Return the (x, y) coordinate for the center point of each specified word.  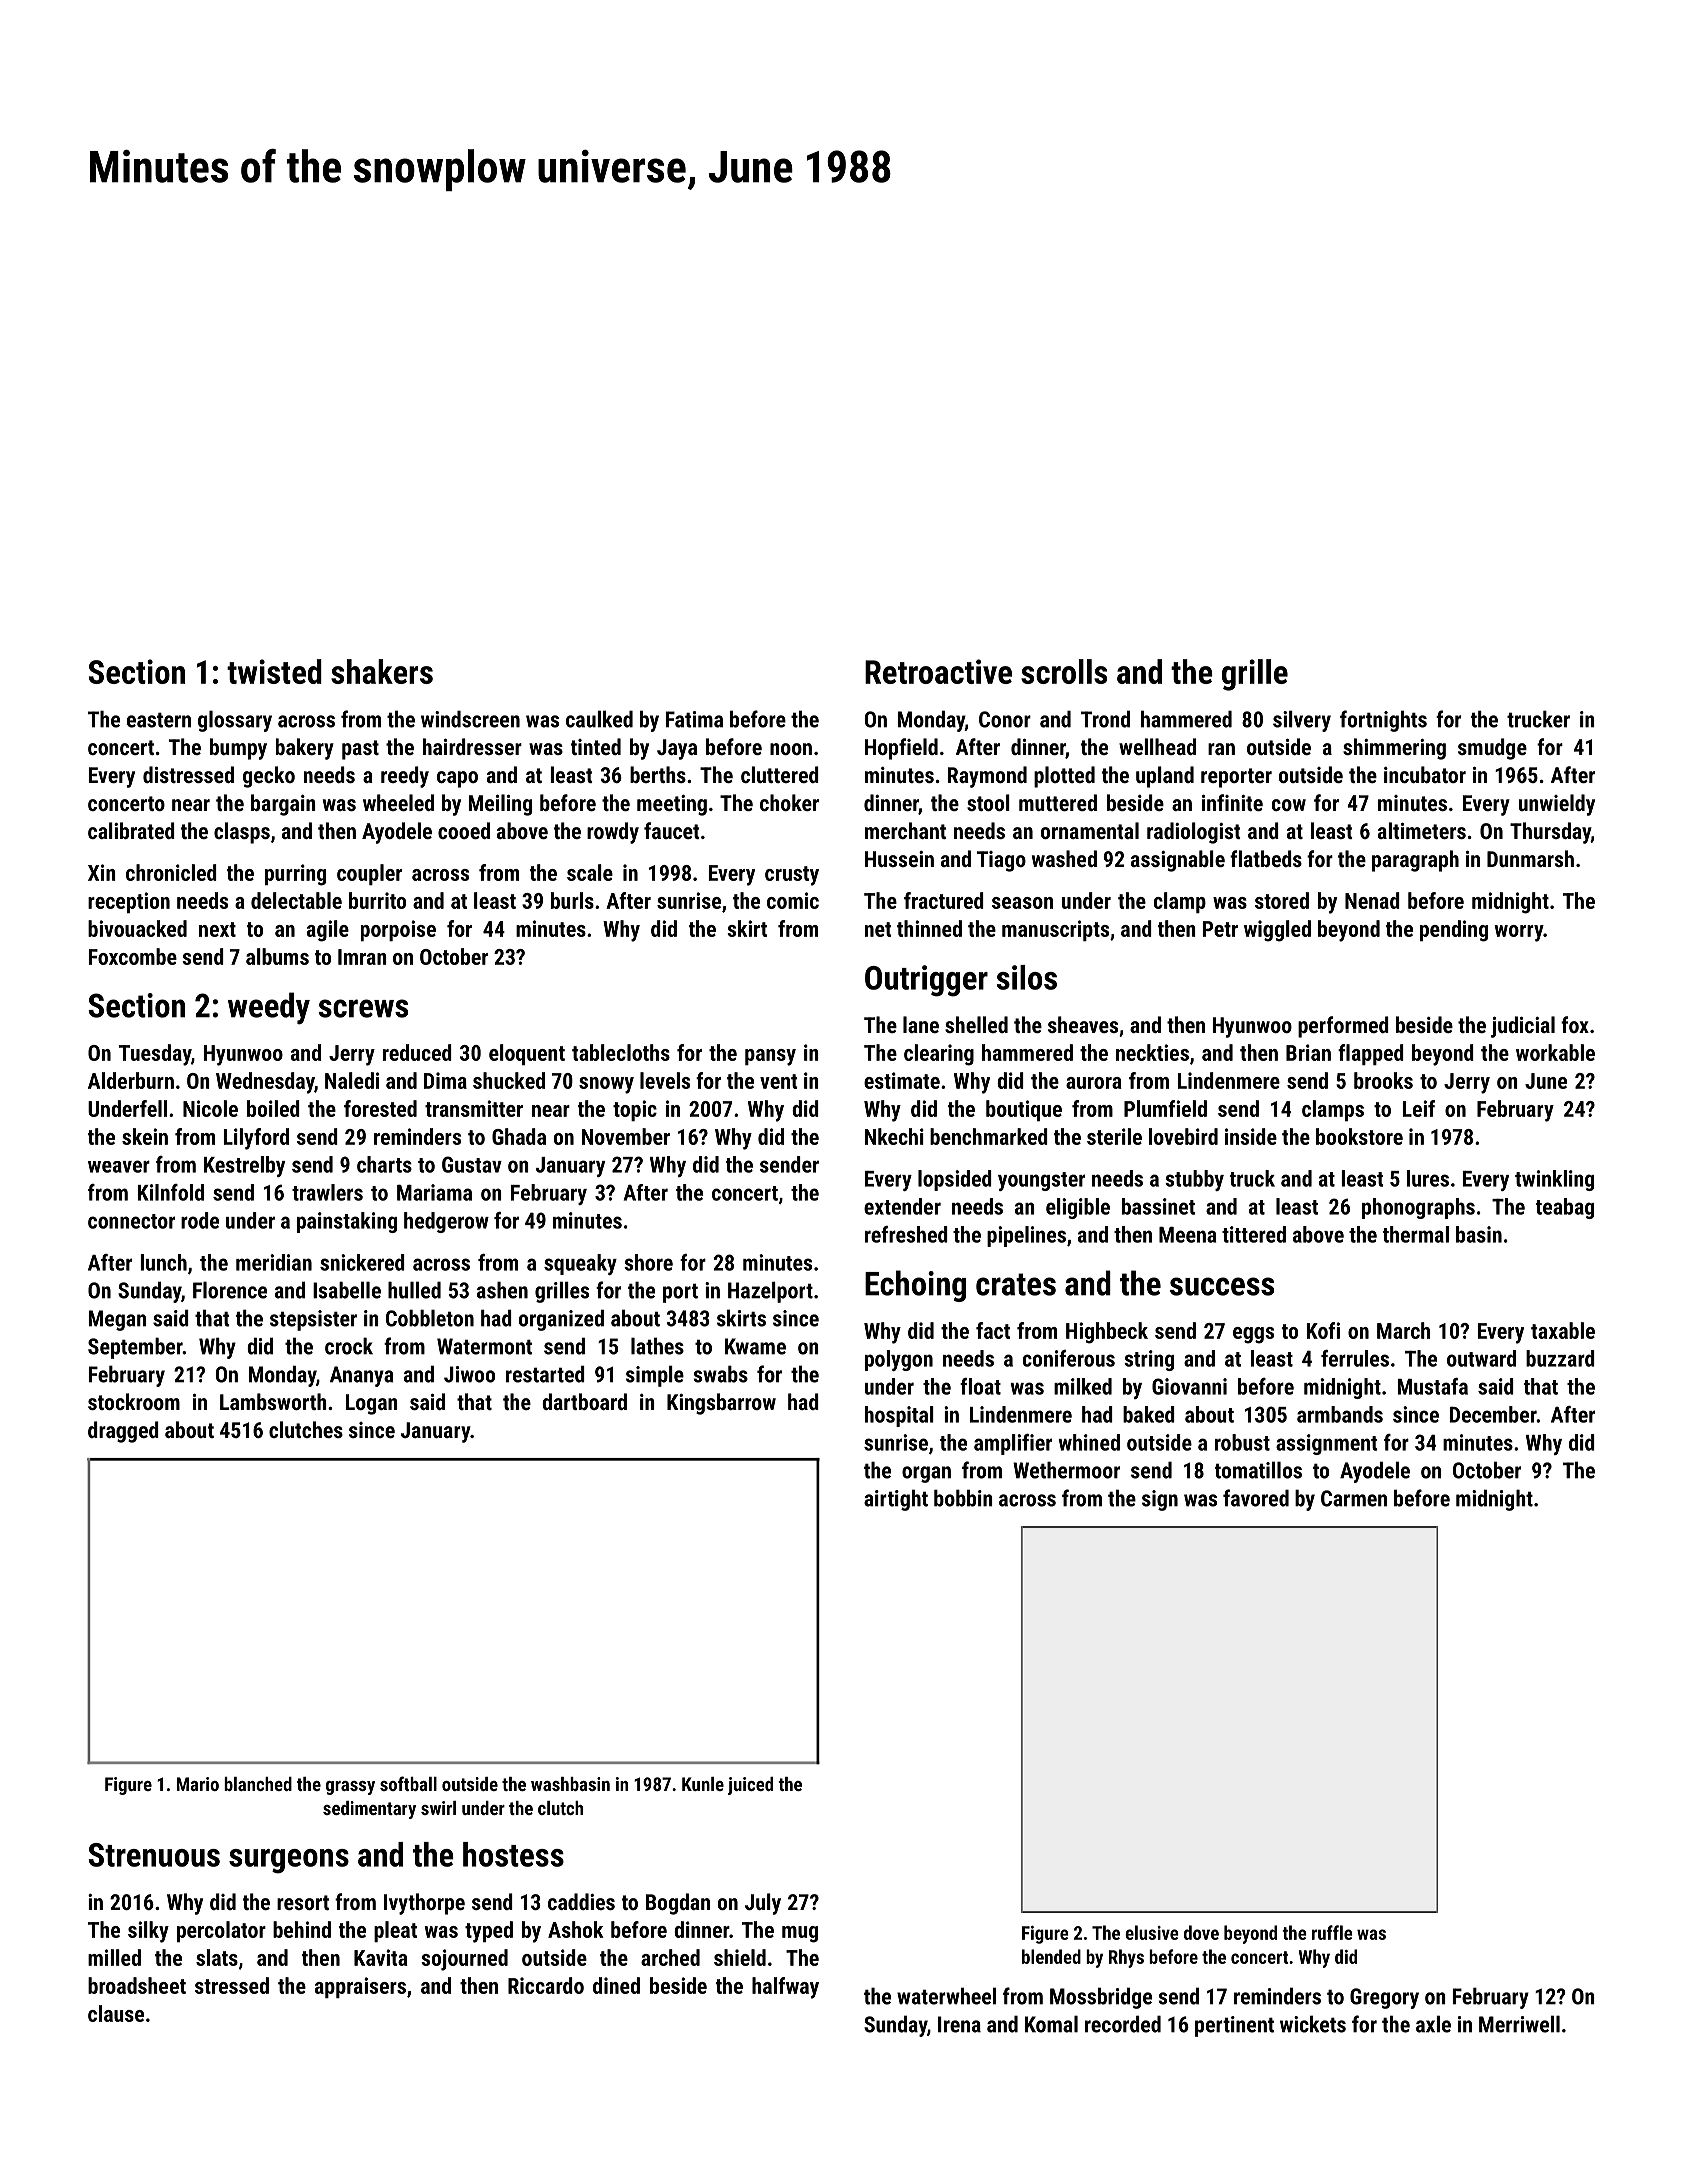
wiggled (1277, 931)
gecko (269, 777)
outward (1481, 1358)
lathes (657, 1346)
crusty (792, 876)
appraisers (360, 1987)
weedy (269, 1008)
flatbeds (1266, 858)
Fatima (694, 719)
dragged (123, 1432)
